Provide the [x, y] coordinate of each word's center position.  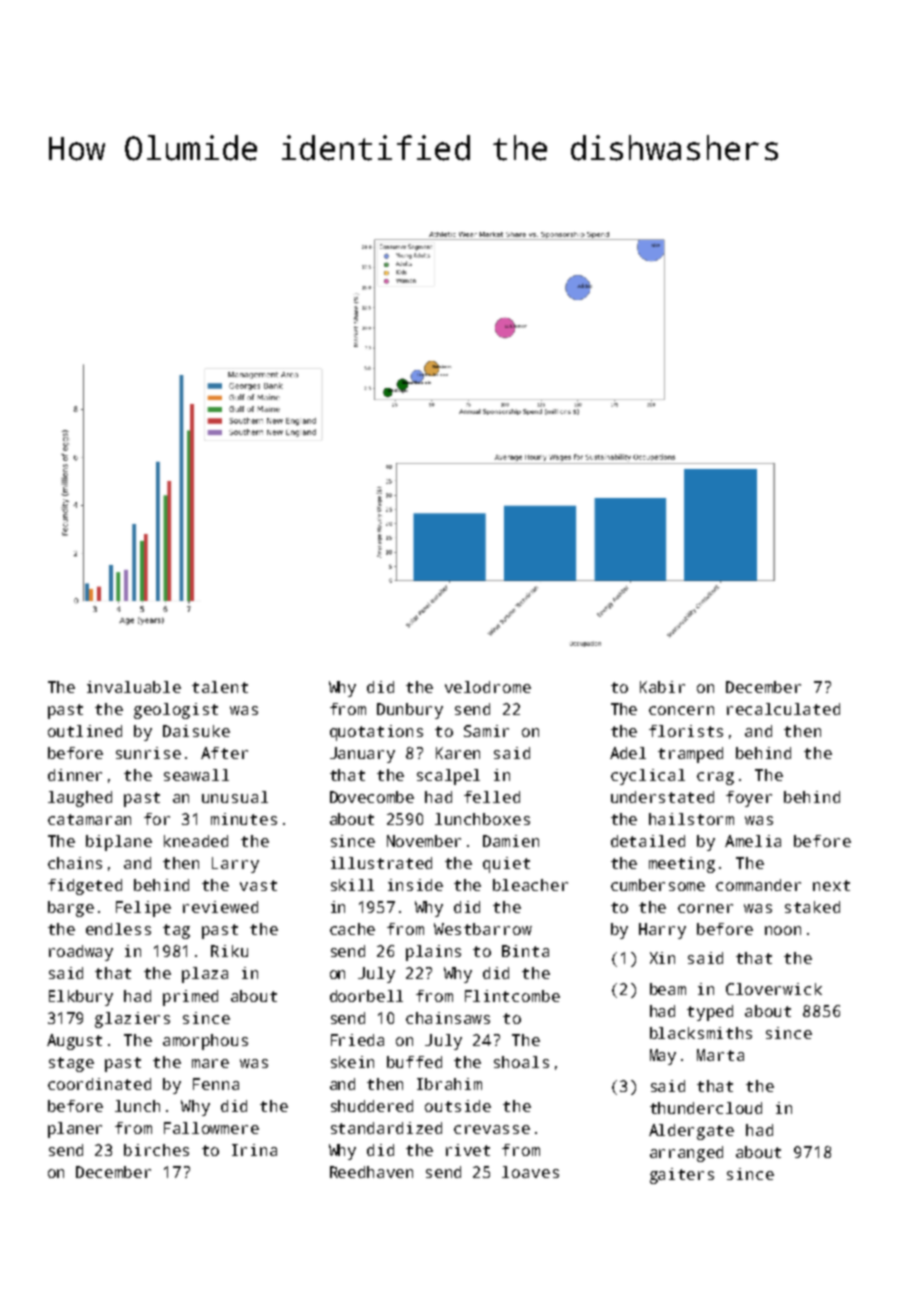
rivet [468, 1150]
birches [156, 1150]
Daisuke [196, 731]
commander [758, 885]
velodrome [488, 687]
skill [352, 885]
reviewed [220, 907]
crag [715, 778]
